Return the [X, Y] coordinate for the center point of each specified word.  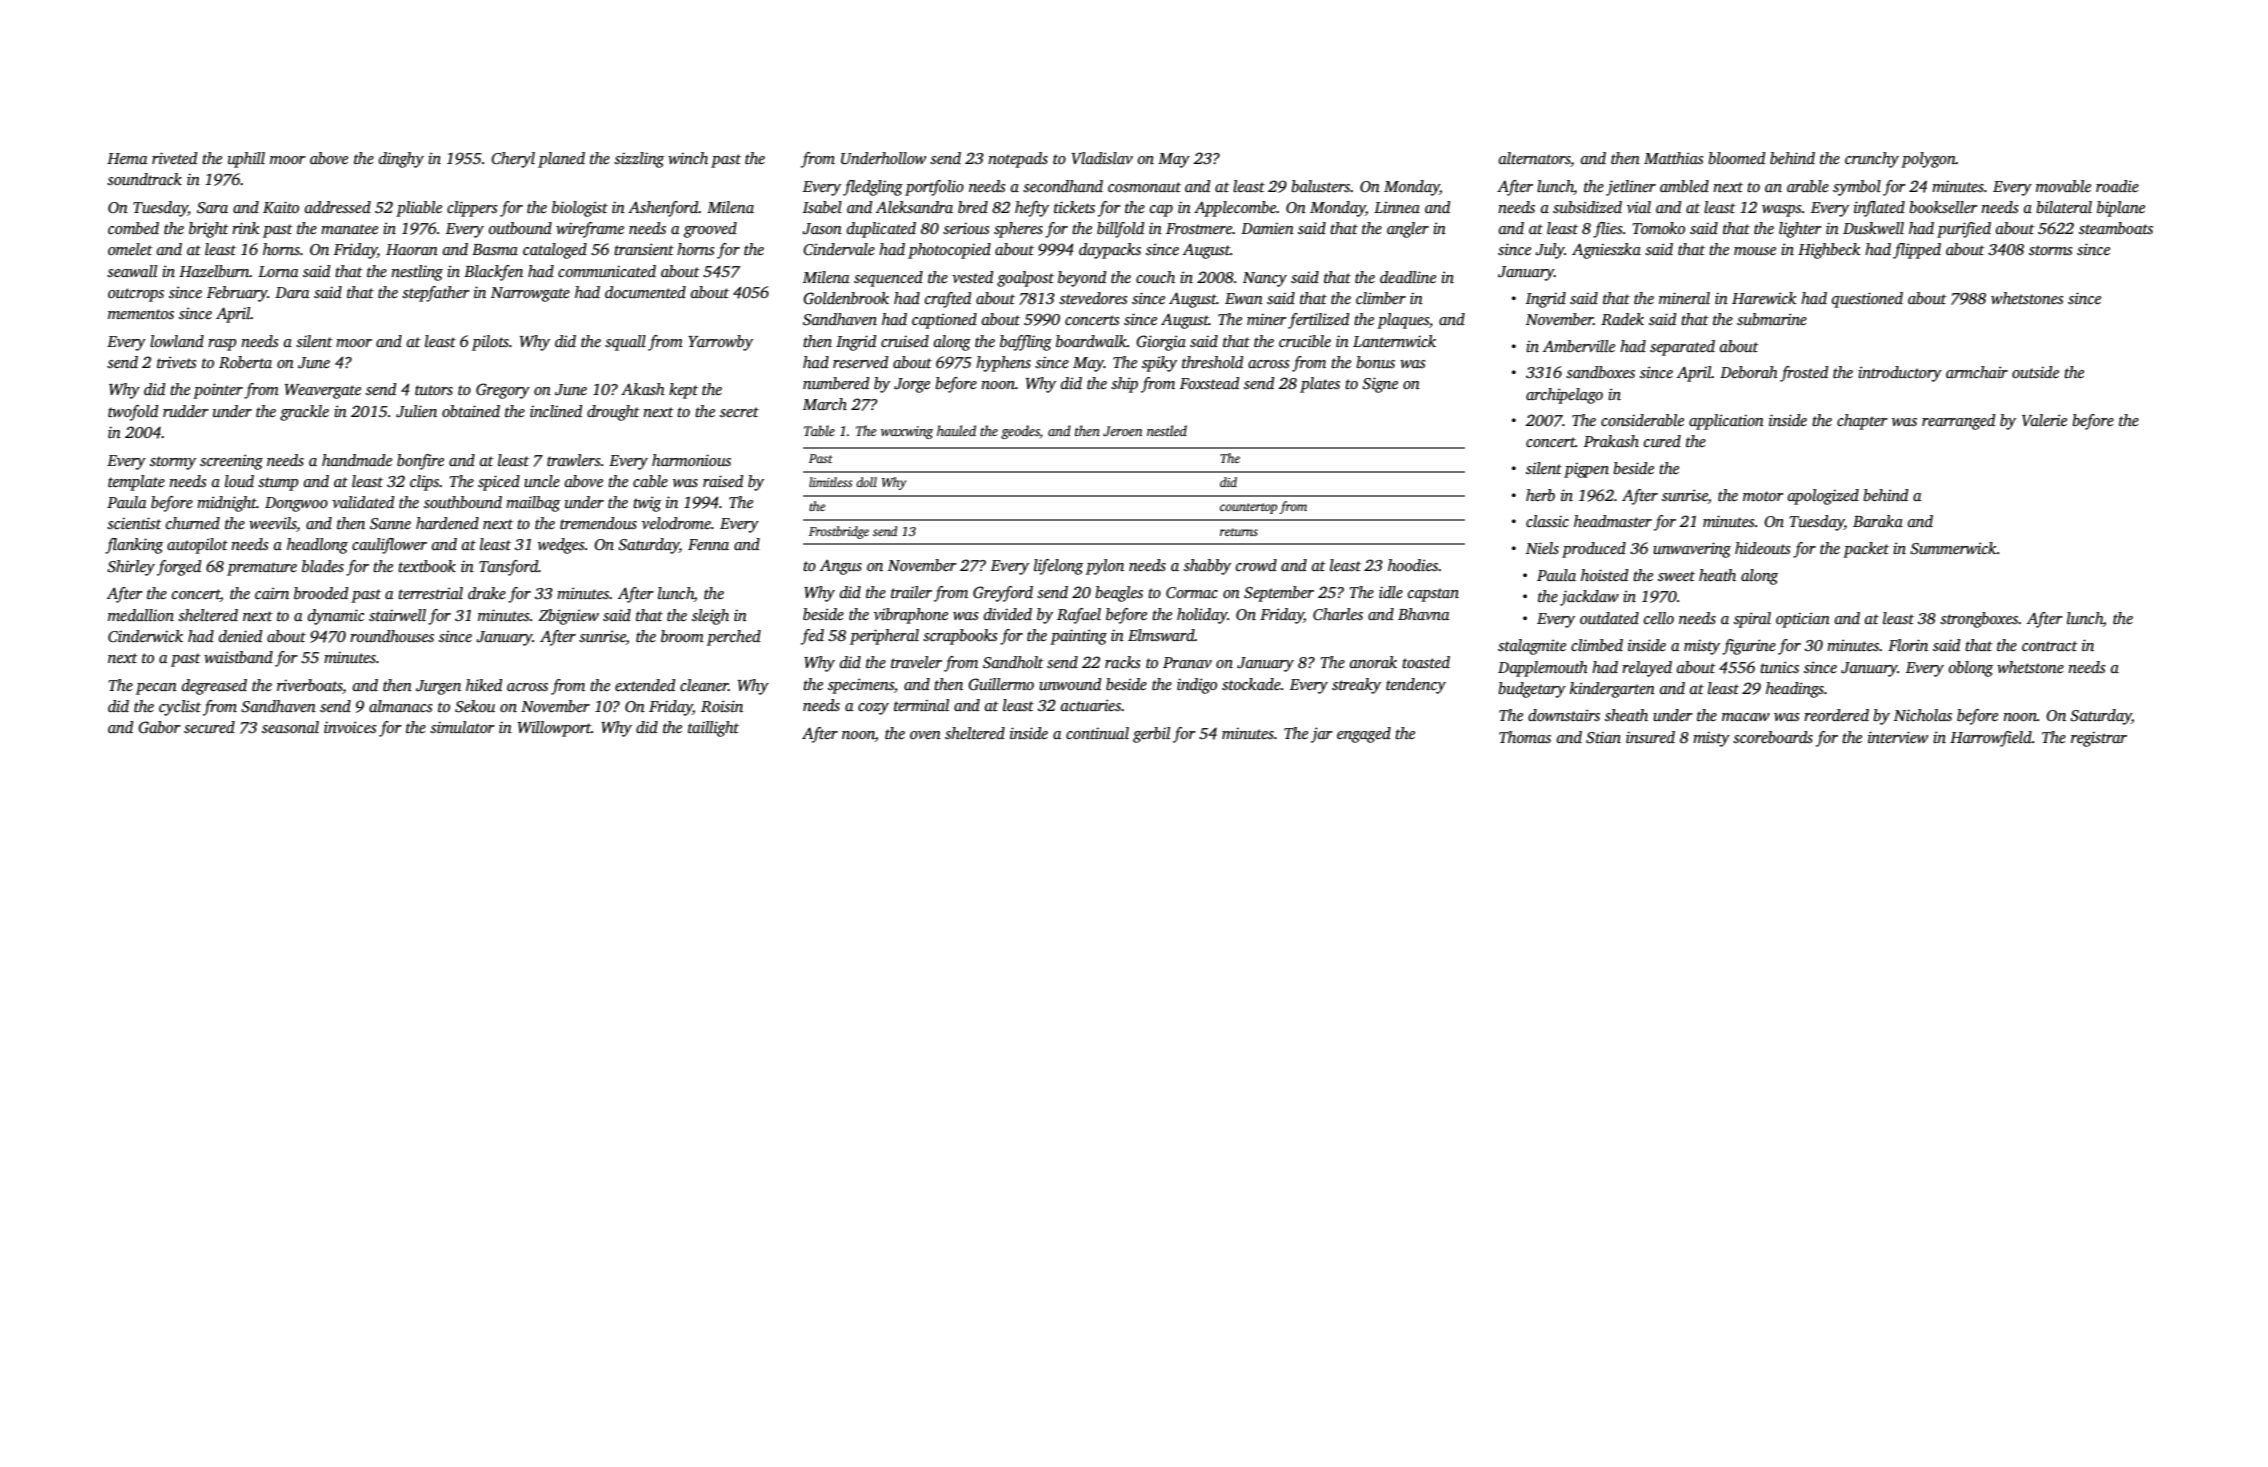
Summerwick [1953, 548]
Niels [1542, 548]
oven [925, 735]
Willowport [554, 729]
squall [625, 343]
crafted [948, 300]
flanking [134, 546]
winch [688, 158]
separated [1682, 348]
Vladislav [1102, 158]
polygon [1928, 160]
